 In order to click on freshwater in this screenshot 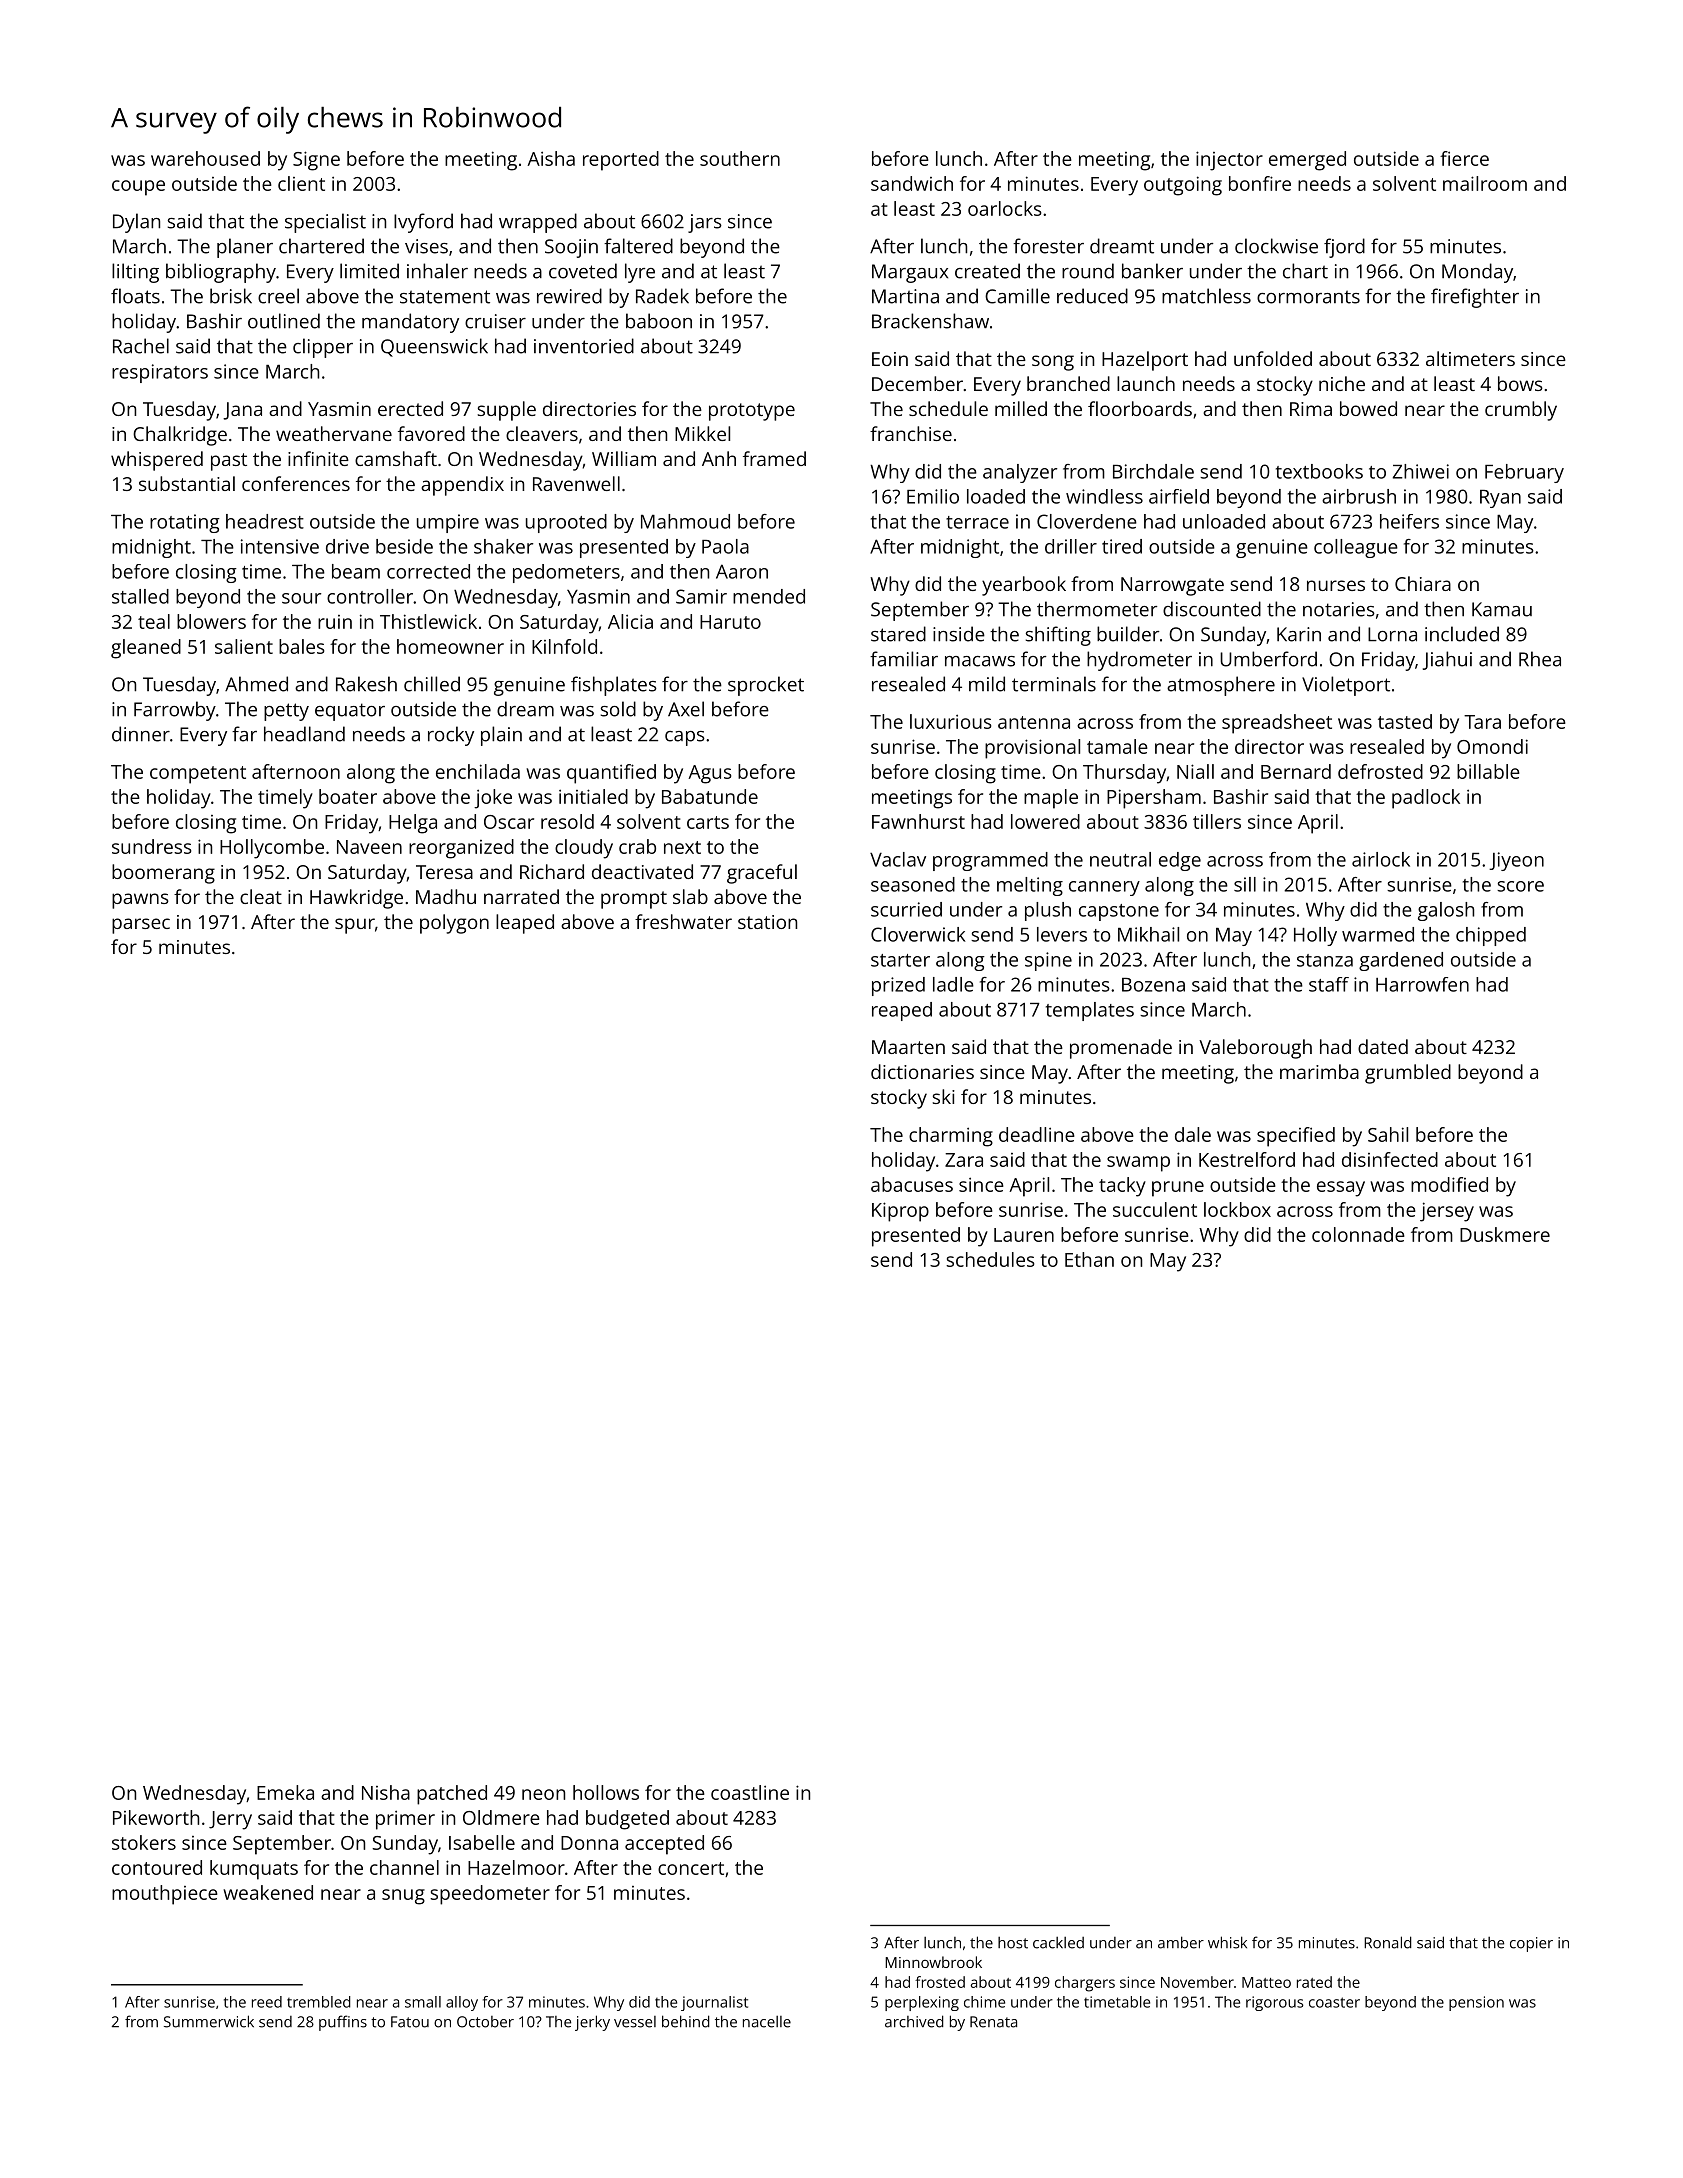, I will do `click(683, 921)`.
